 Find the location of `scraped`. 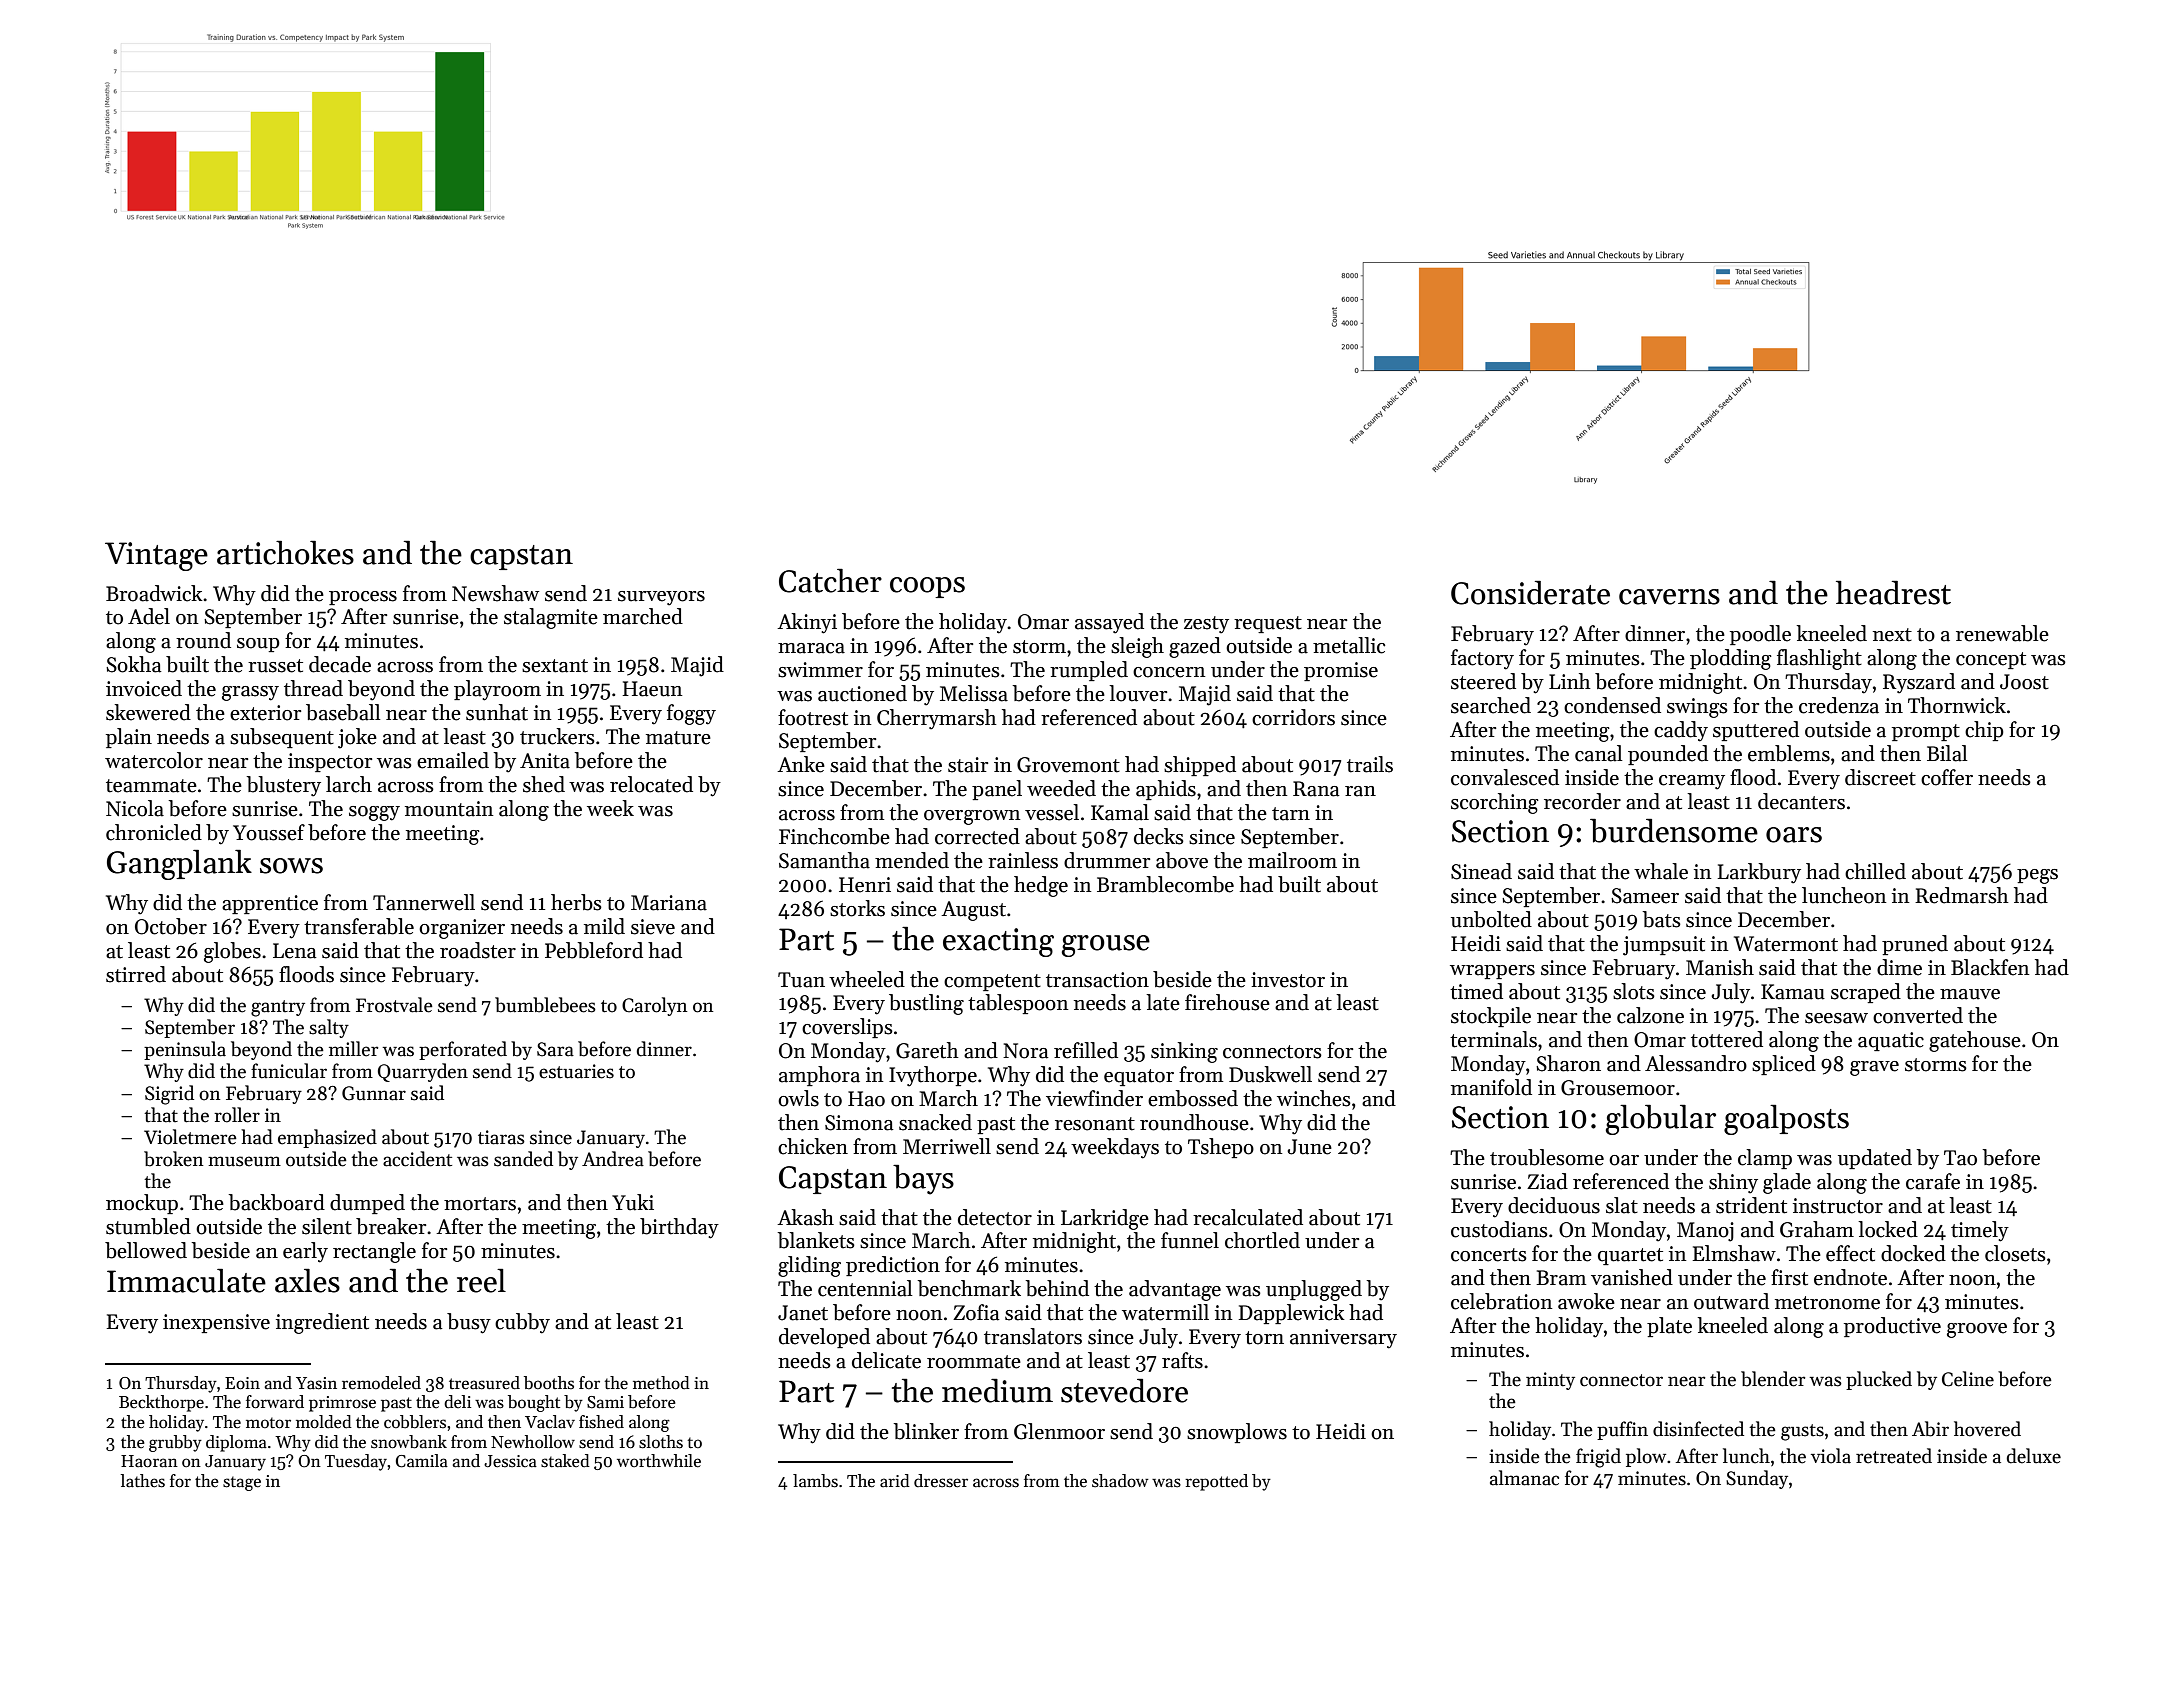

scraped is located at coordinates (1866, 993).
